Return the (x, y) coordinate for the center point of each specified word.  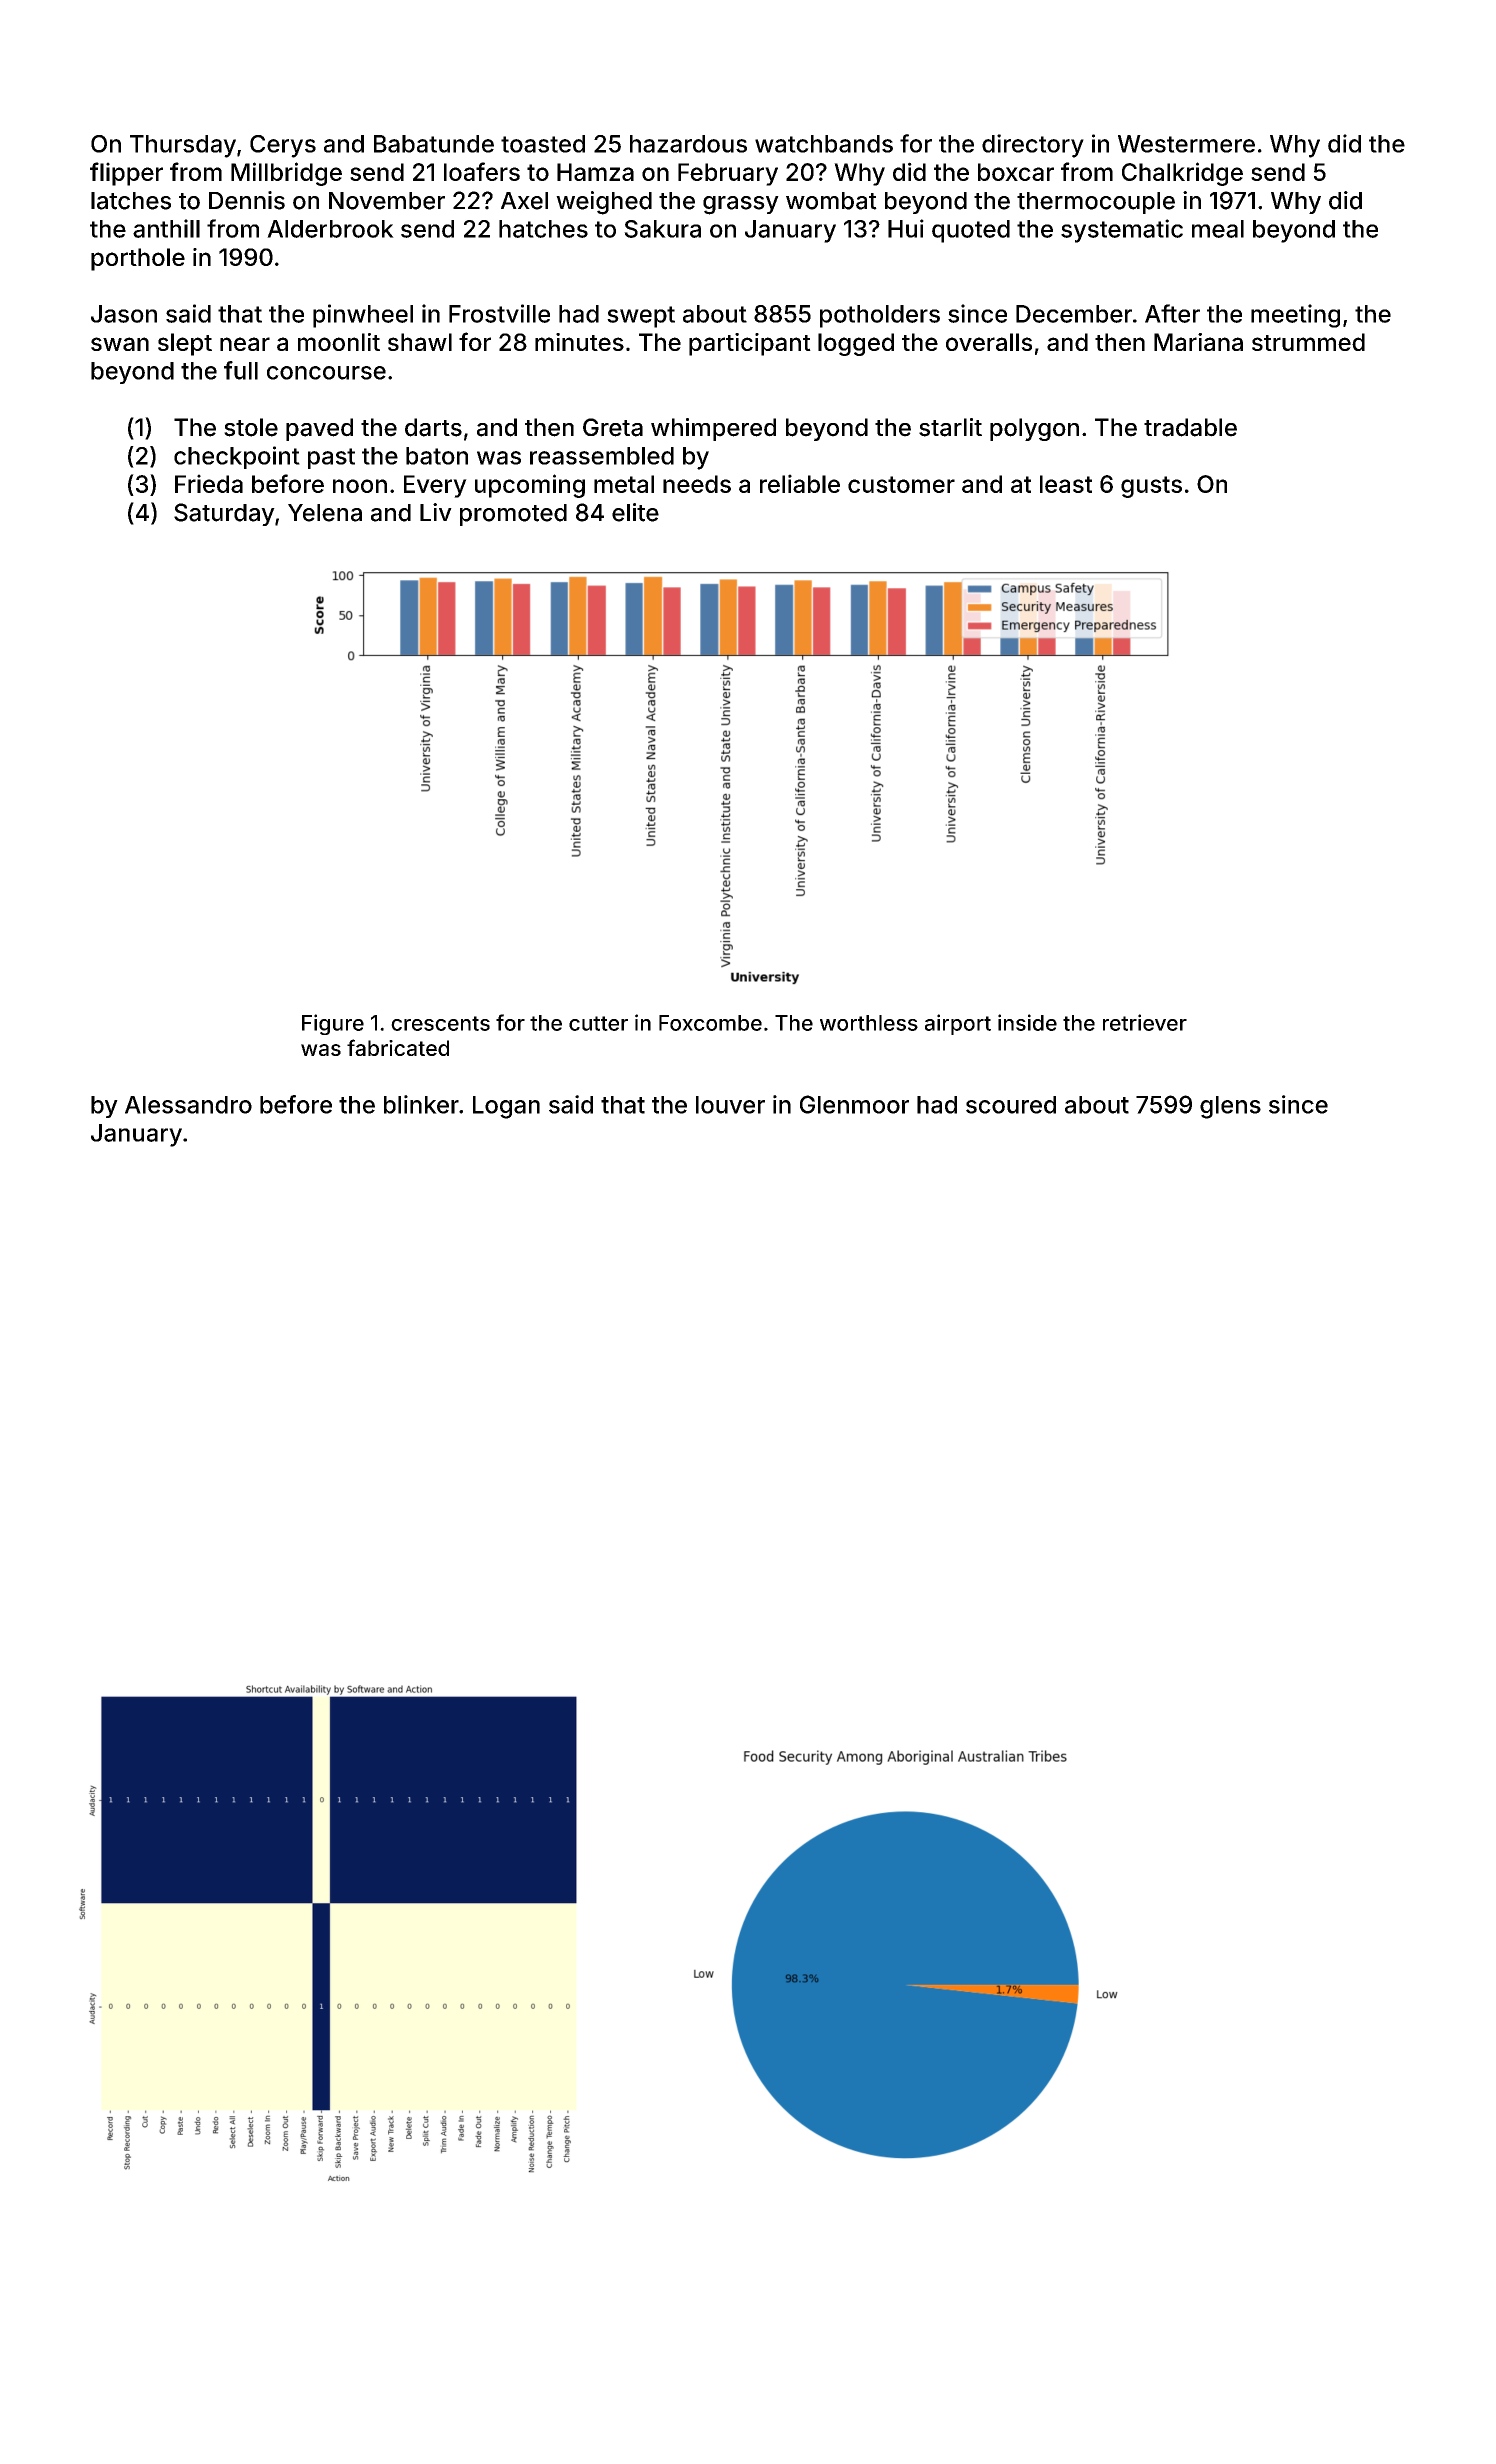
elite (635, 512)
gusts (1151, 487)
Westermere (1186, 144)
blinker (421, 1104)
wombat (831, 201)
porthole (138, 259)
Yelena (325, 513)
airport (958, 1024)
